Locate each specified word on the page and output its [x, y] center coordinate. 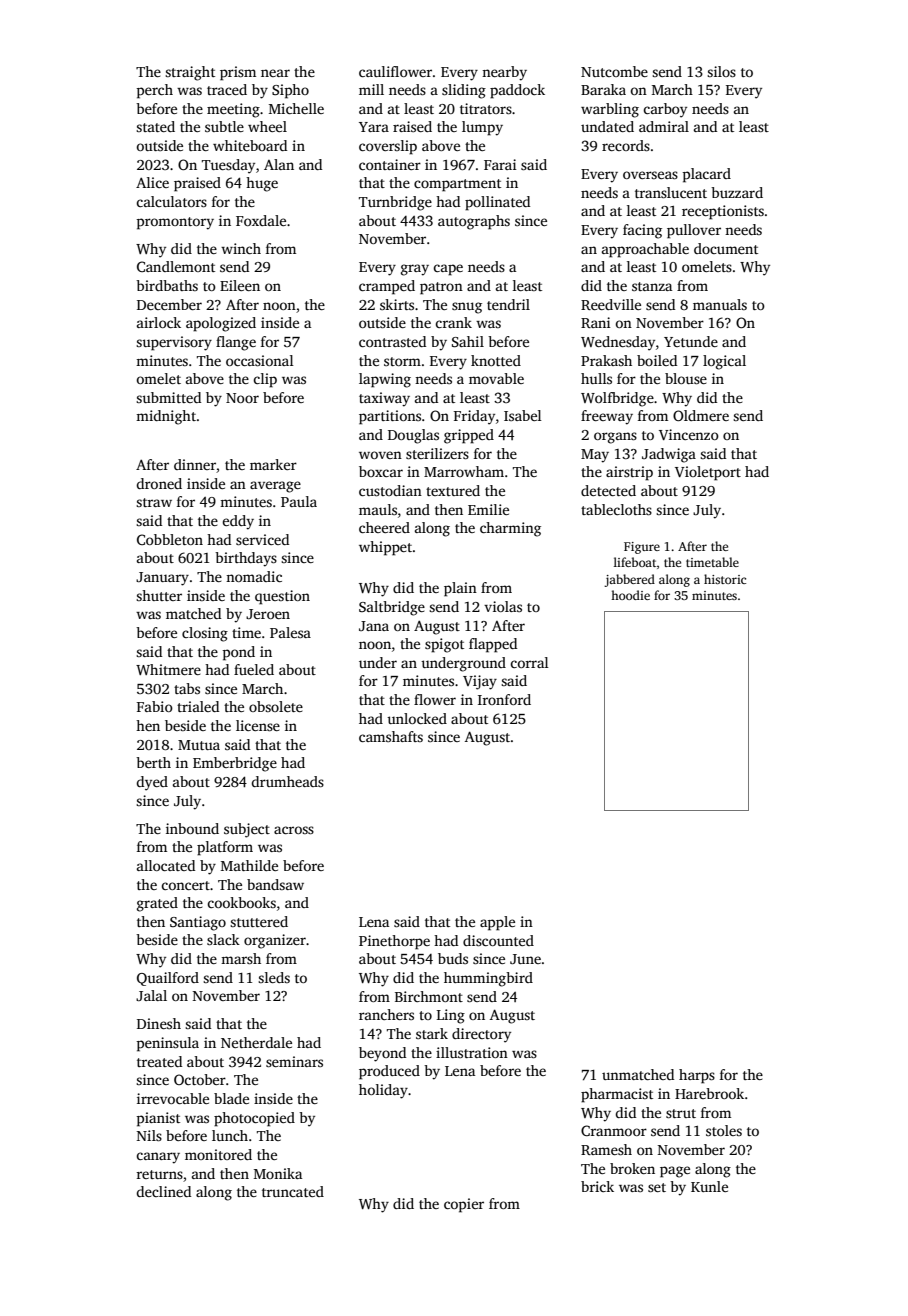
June [525, 959]
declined [163, 1191]
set [657, 1187]
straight [190, 73]
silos [721, 71]
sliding [464, 91]
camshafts [391, 736]
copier [464, 1205]
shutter [159, 595]
